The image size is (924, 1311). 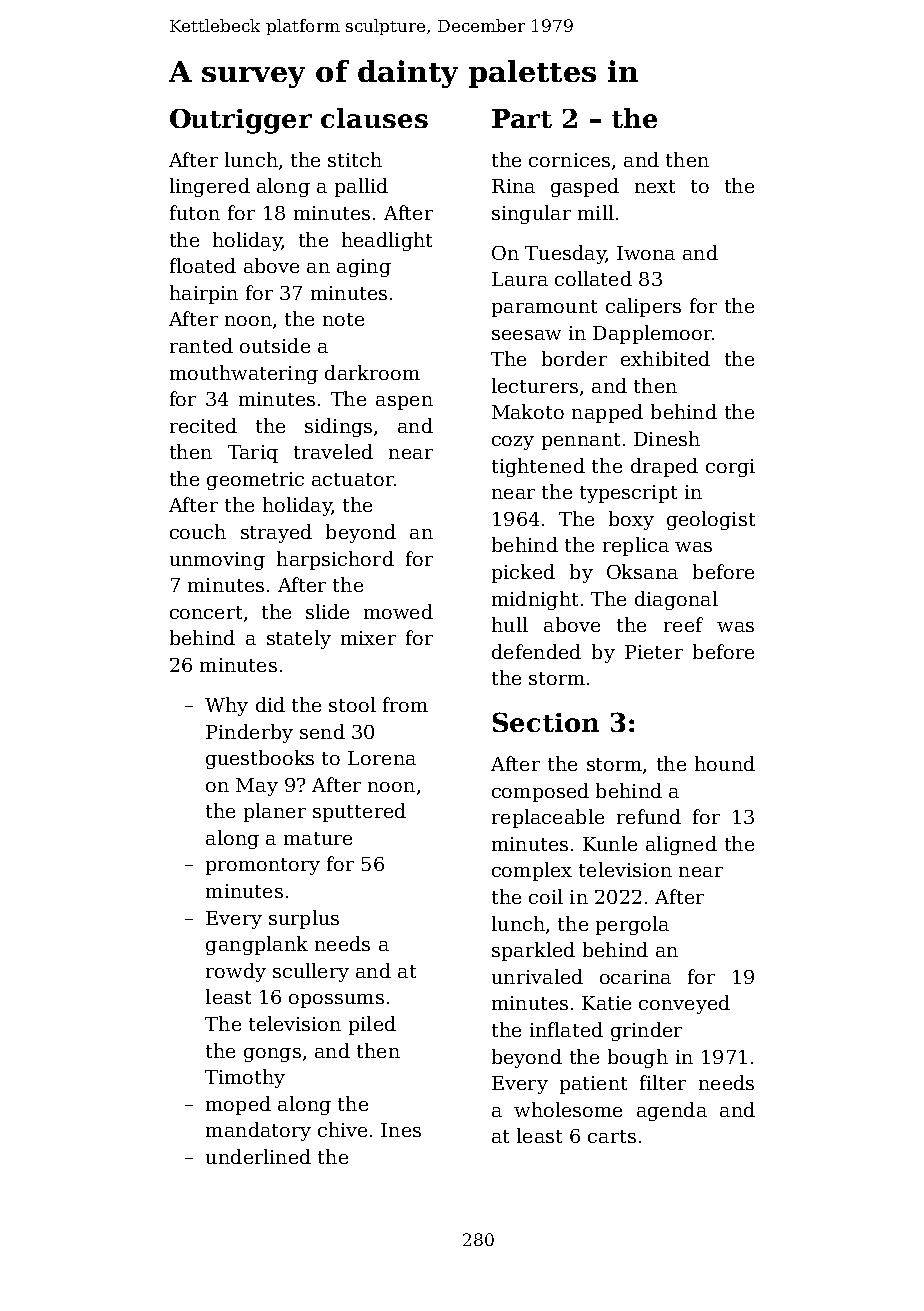 What do you see at coordinates (387, 241) in the screenshot?
I see `headlight` at bounding box center [387, 241].
